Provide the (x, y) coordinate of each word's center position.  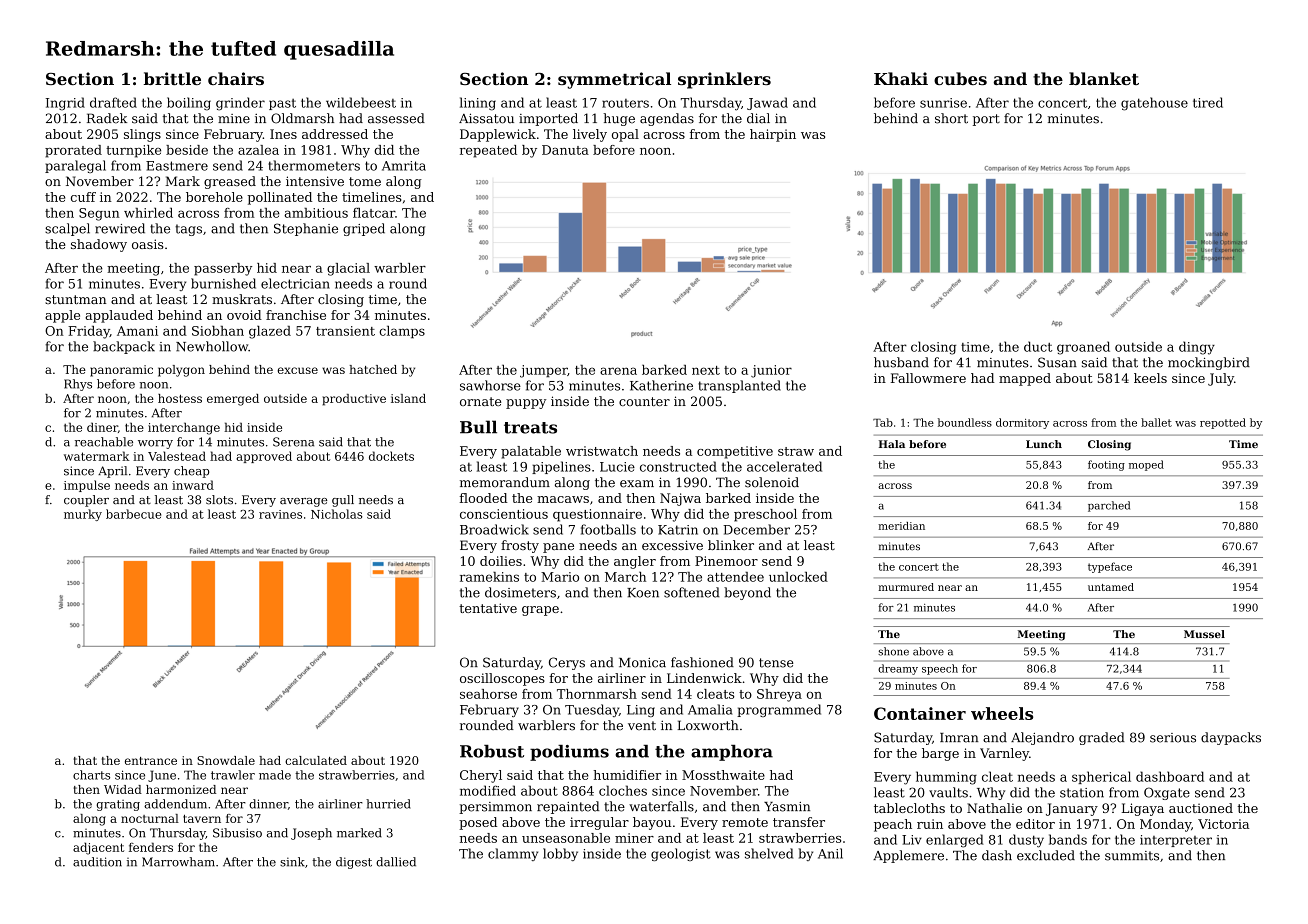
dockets (391, 456)
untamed (1111, 587)
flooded (484, 498)
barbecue (133, 514)
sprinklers (724, 80)
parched (1109, 506)
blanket (1104, 78)
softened (692, 592)
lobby (560, 854)
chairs (236, 78)
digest (354, 863)
